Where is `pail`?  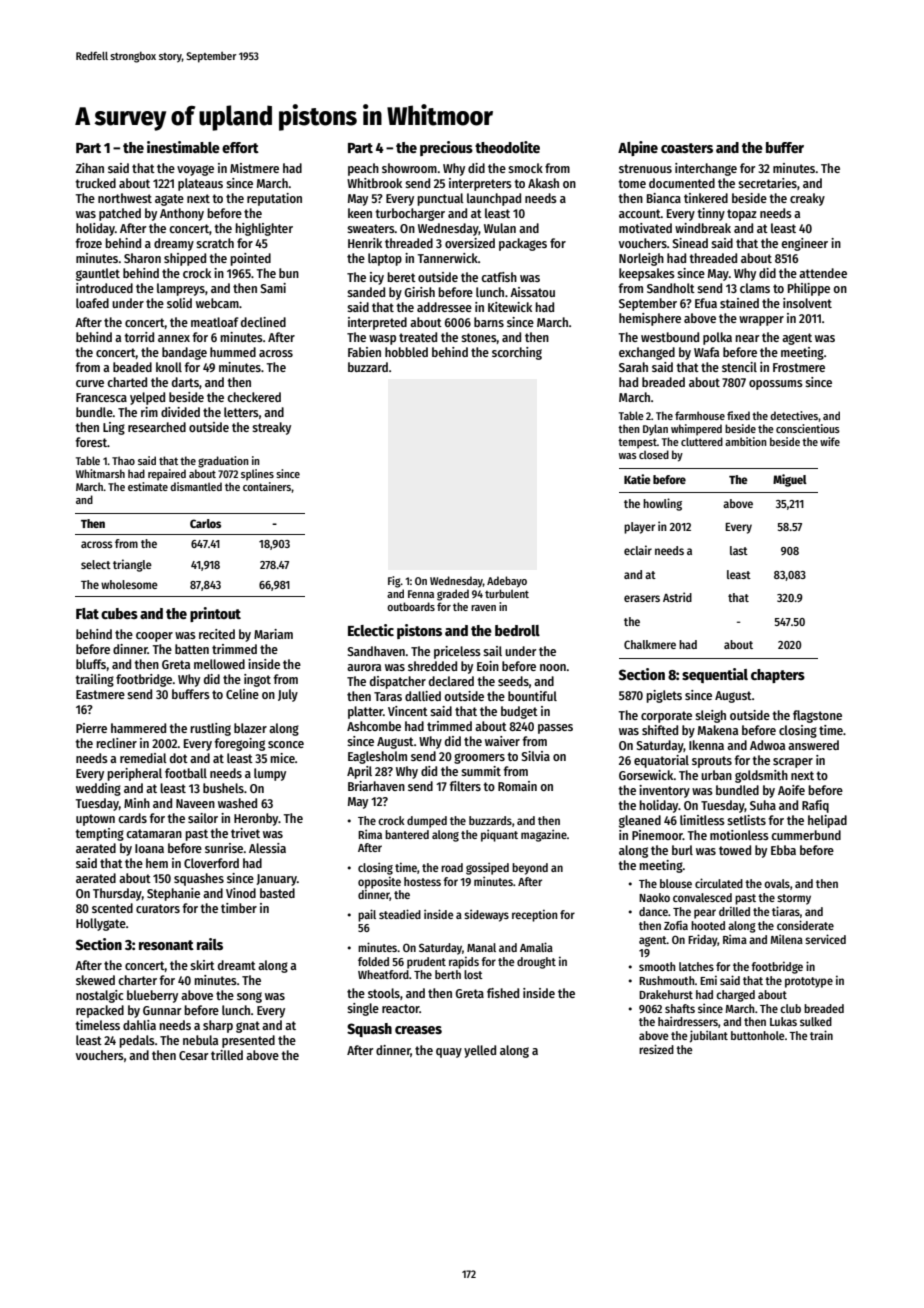
pail is located at coordinates (367, 915).
